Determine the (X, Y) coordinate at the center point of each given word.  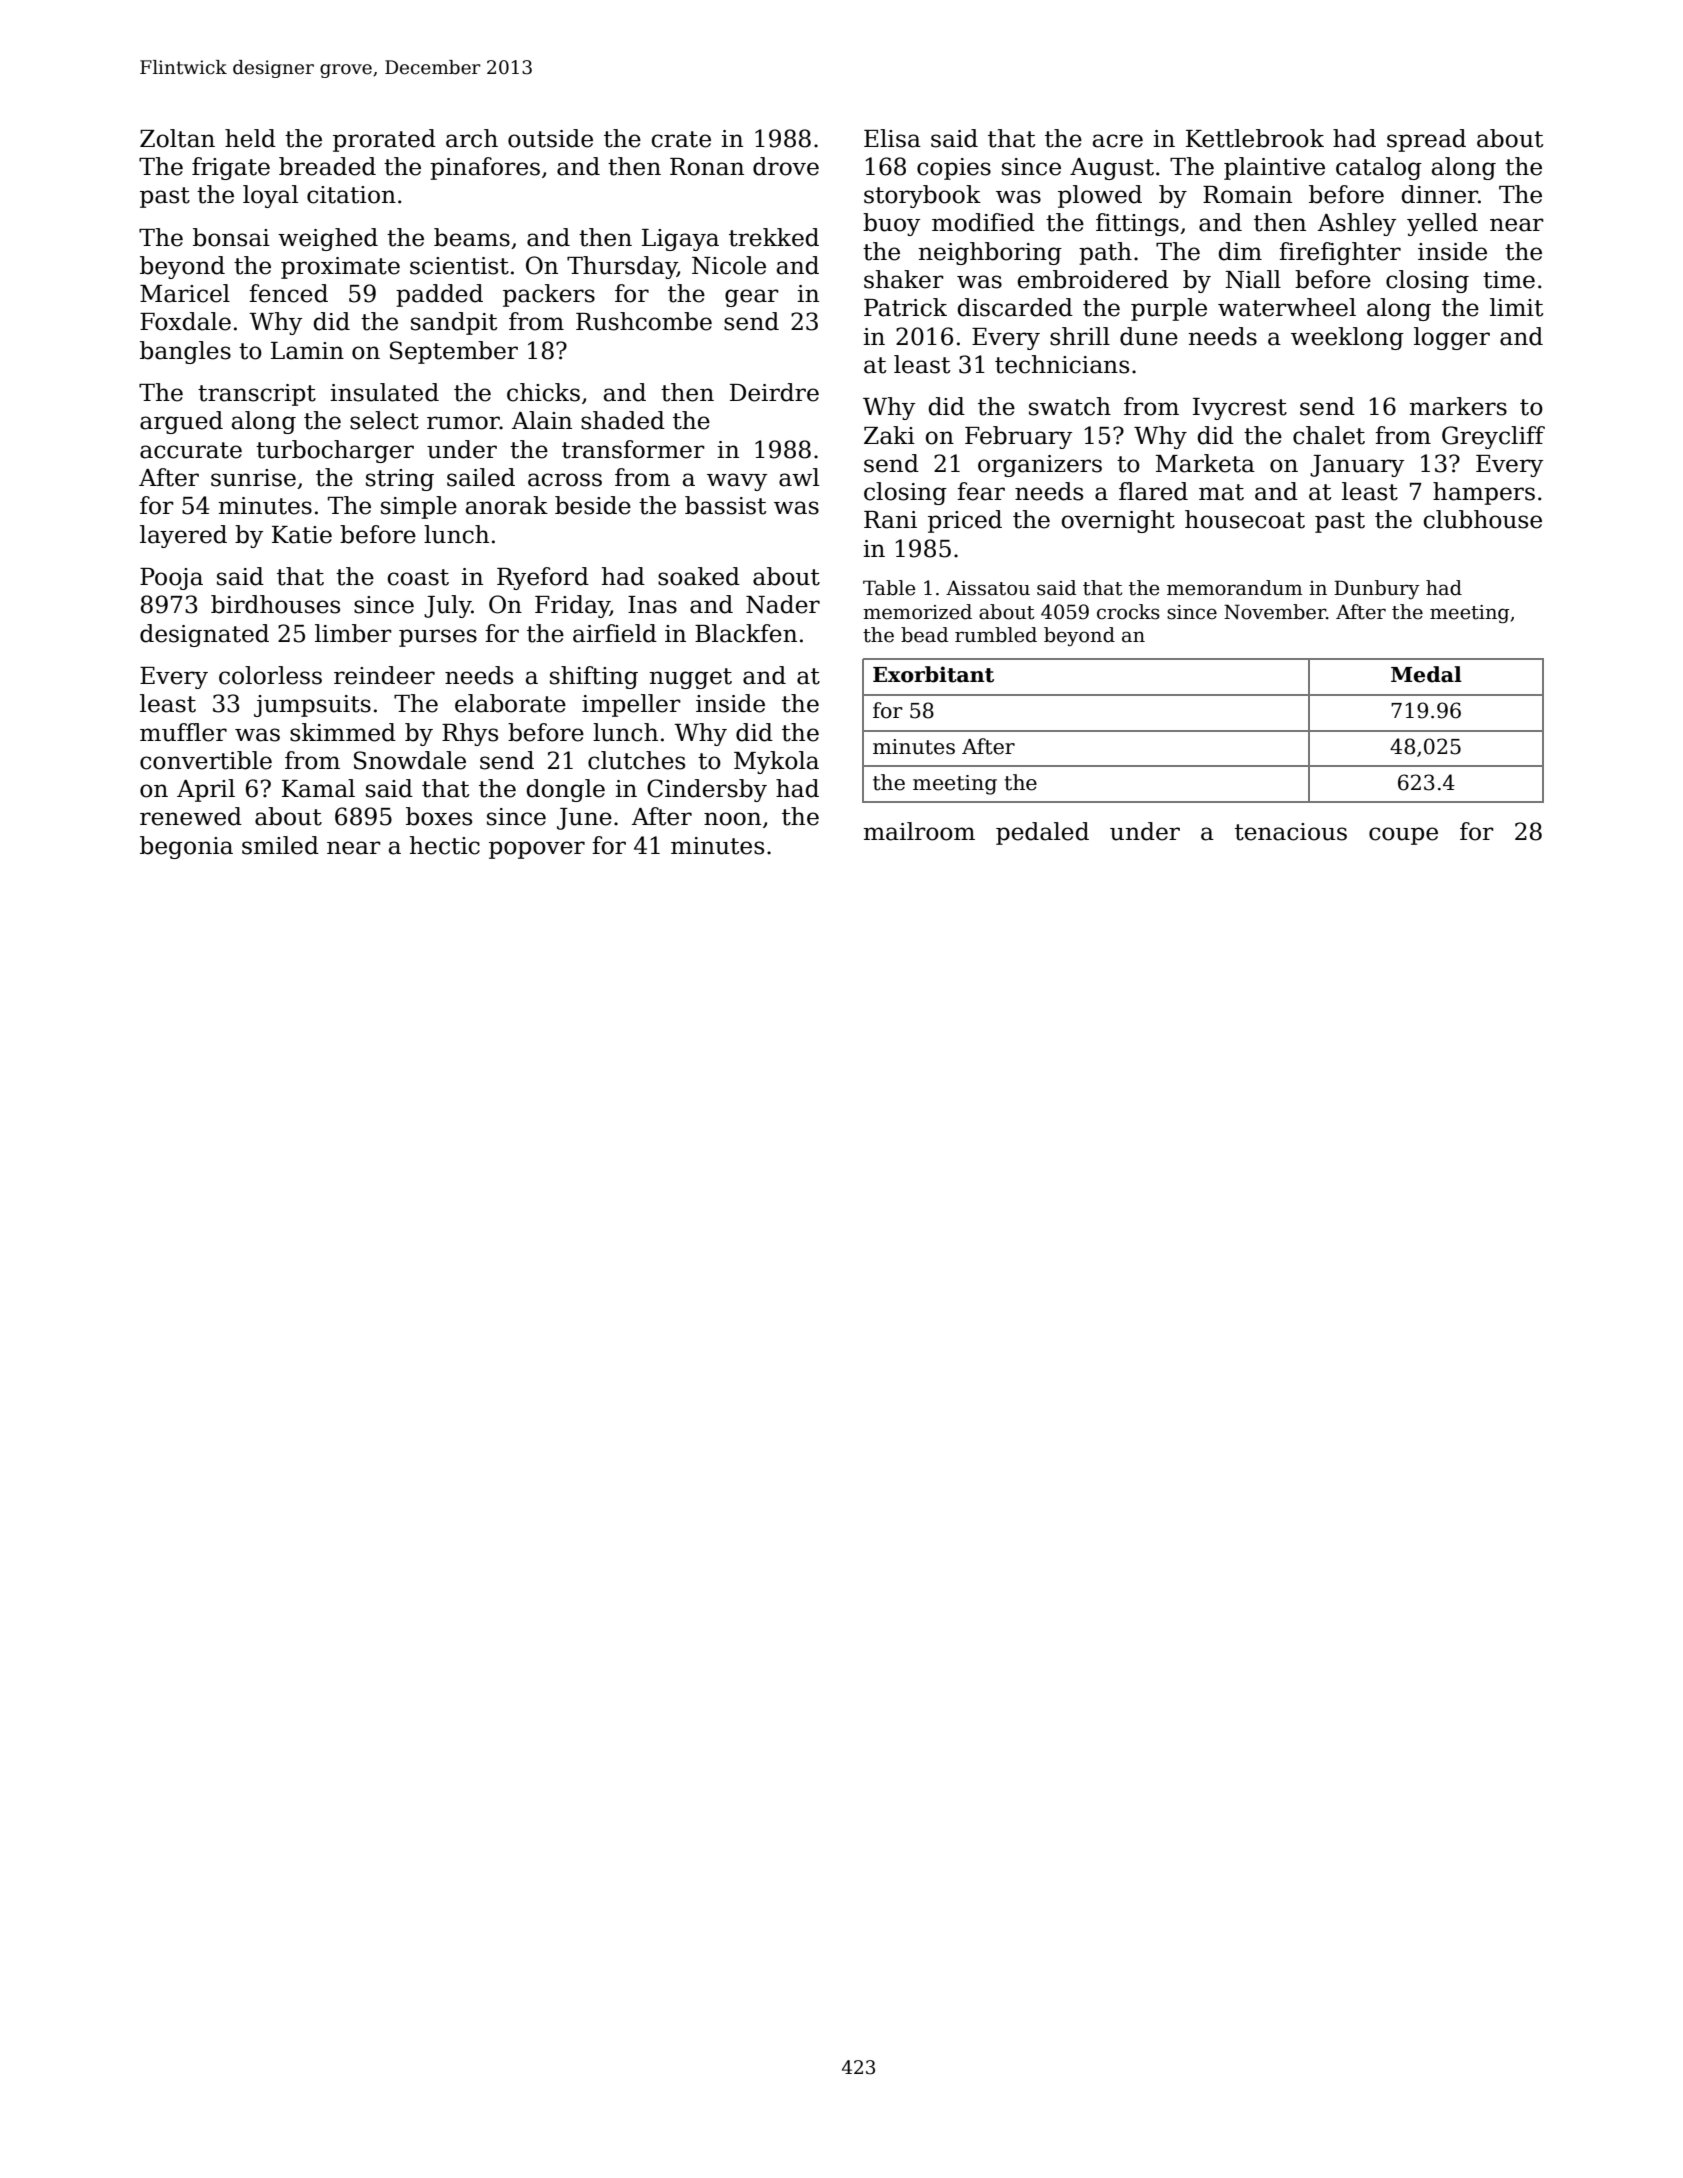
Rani (890, 520)
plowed (1100, 196)
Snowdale (410, 760)
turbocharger (335, 451)
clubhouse (1483, 519)
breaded (327, 166)
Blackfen (746, 633)
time (1509, 280)
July (447, 606)
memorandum (1235, 588)
